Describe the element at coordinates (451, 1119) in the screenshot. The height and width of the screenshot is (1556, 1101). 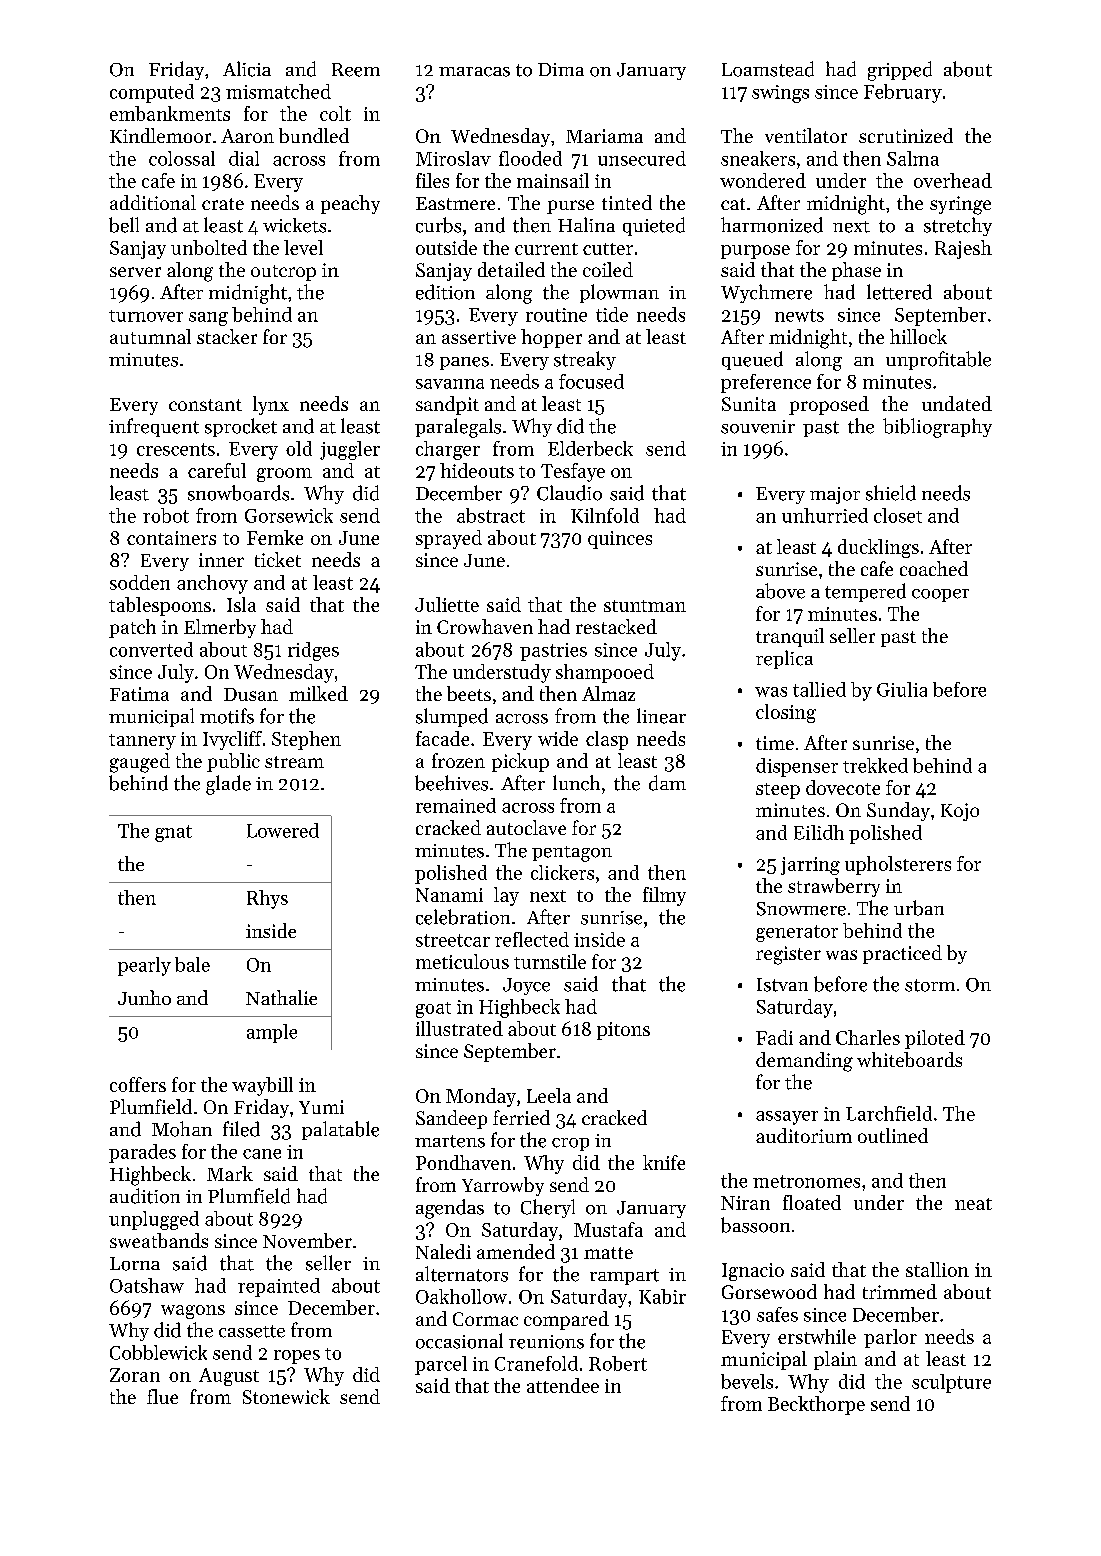
I see `Sandeep` at that location.
